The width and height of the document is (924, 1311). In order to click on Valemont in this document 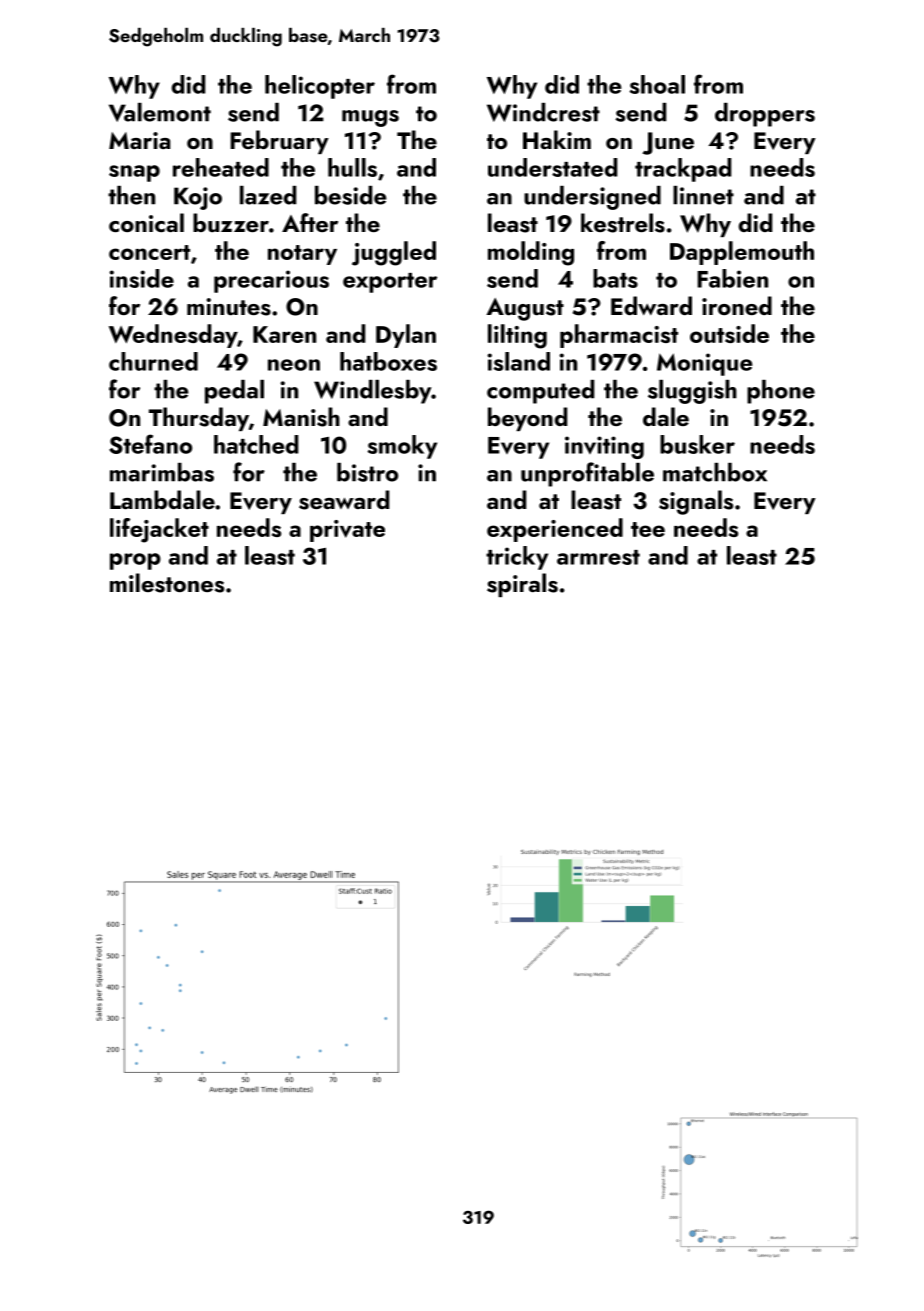, I will do `click(160, 112)`.
